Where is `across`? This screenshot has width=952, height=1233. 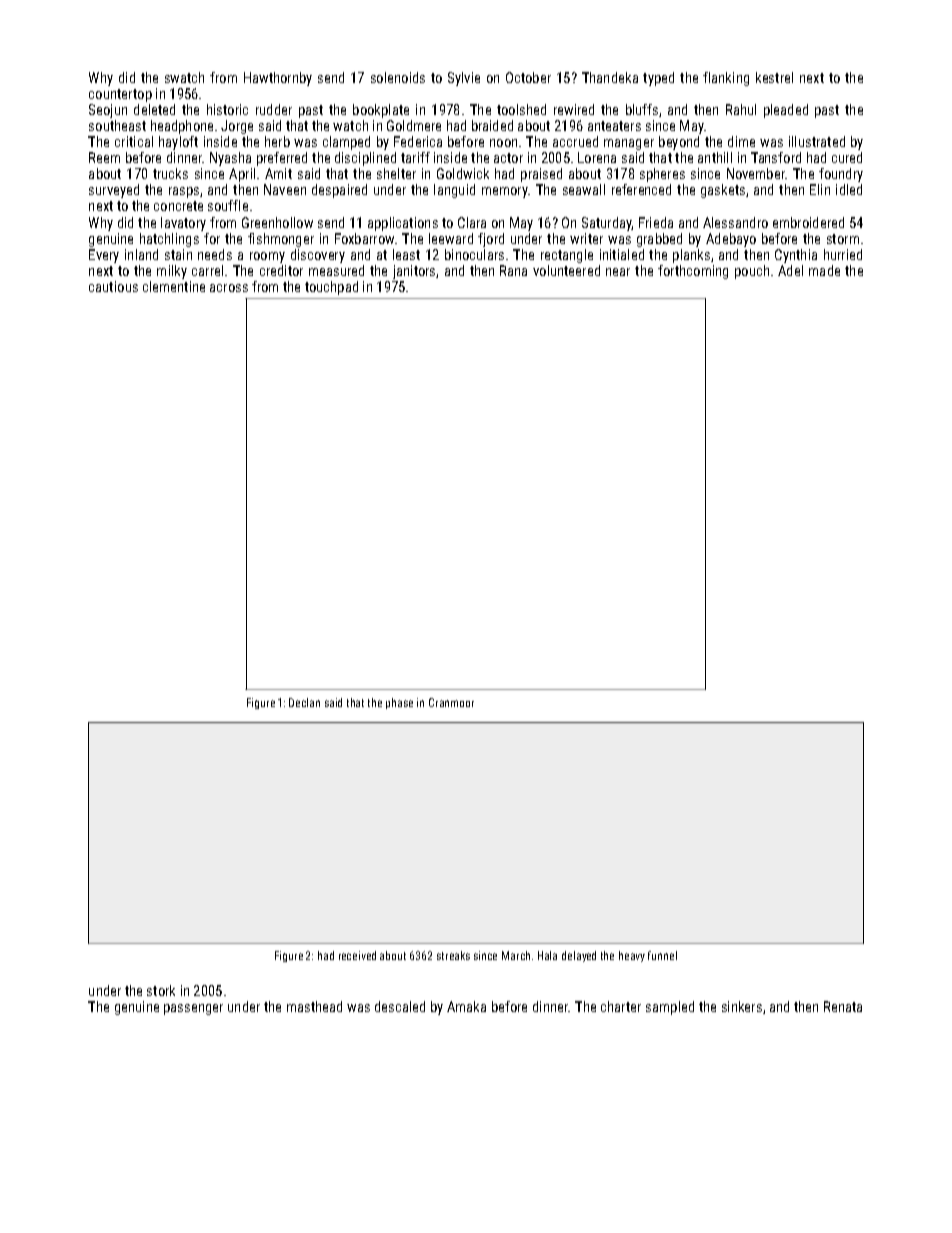 across is located at coordinates (229, 288).
